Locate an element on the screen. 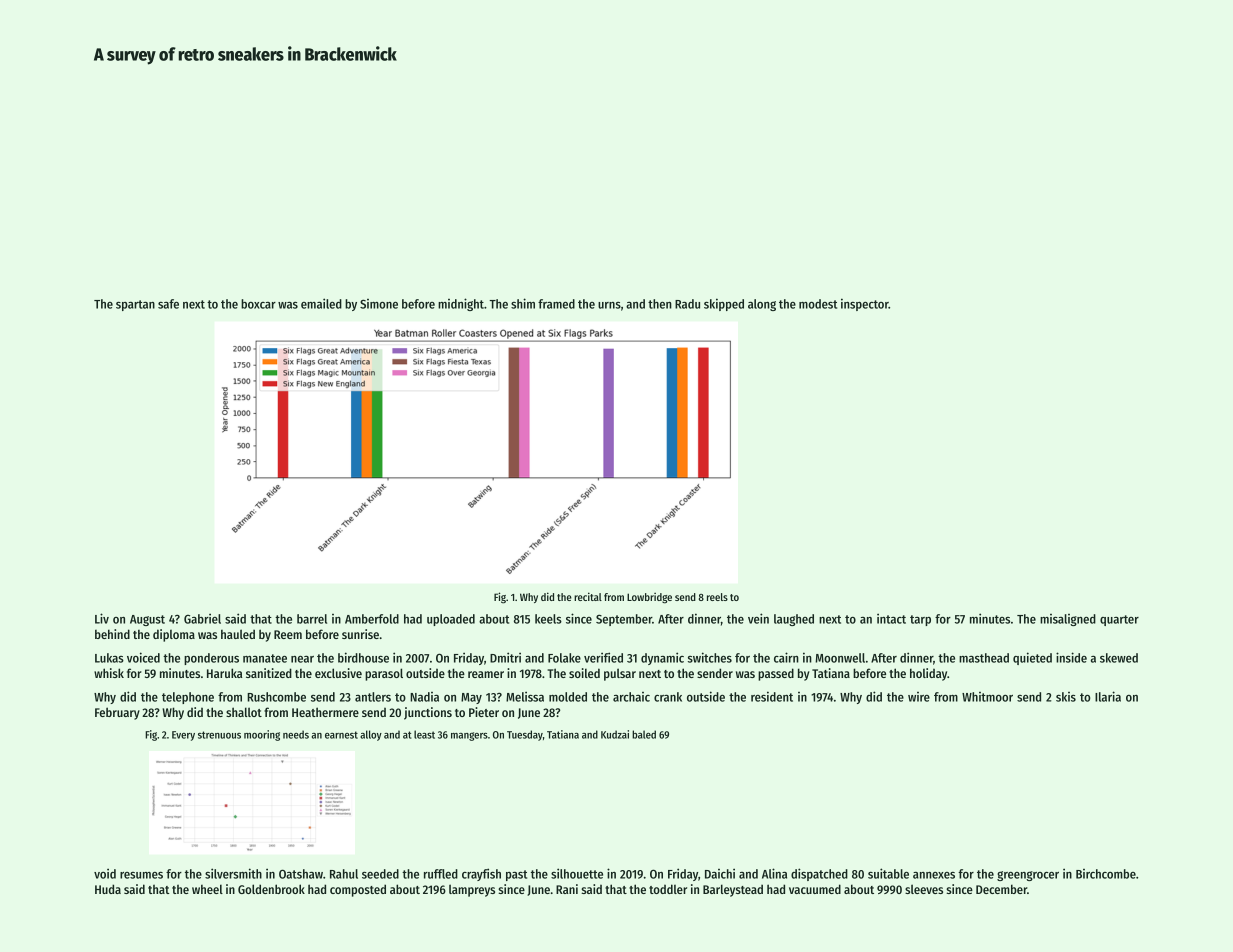 This screenshot has width=1233, height=952. skipped is located at coordinates (724, 304).
